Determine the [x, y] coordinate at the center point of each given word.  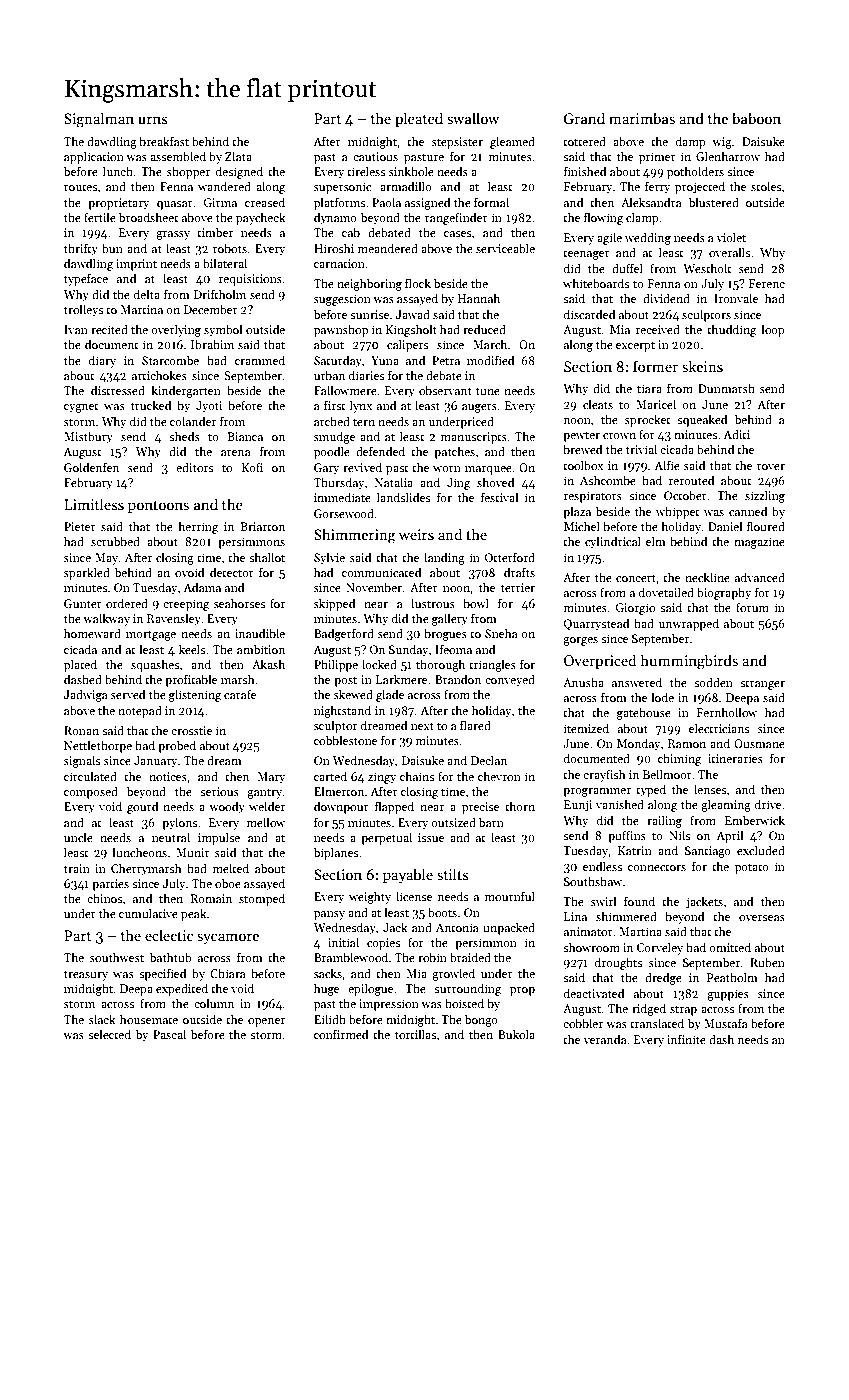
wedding [648, 238]
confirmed [341, 1034]
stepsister [457, 143]
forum [752, 607]
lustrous [433, 603]
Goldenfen [91, 467]
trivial [641, 449]
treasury [86, 975]
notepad [140, 711]
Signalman [99, 120]
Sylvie [329, 558]
